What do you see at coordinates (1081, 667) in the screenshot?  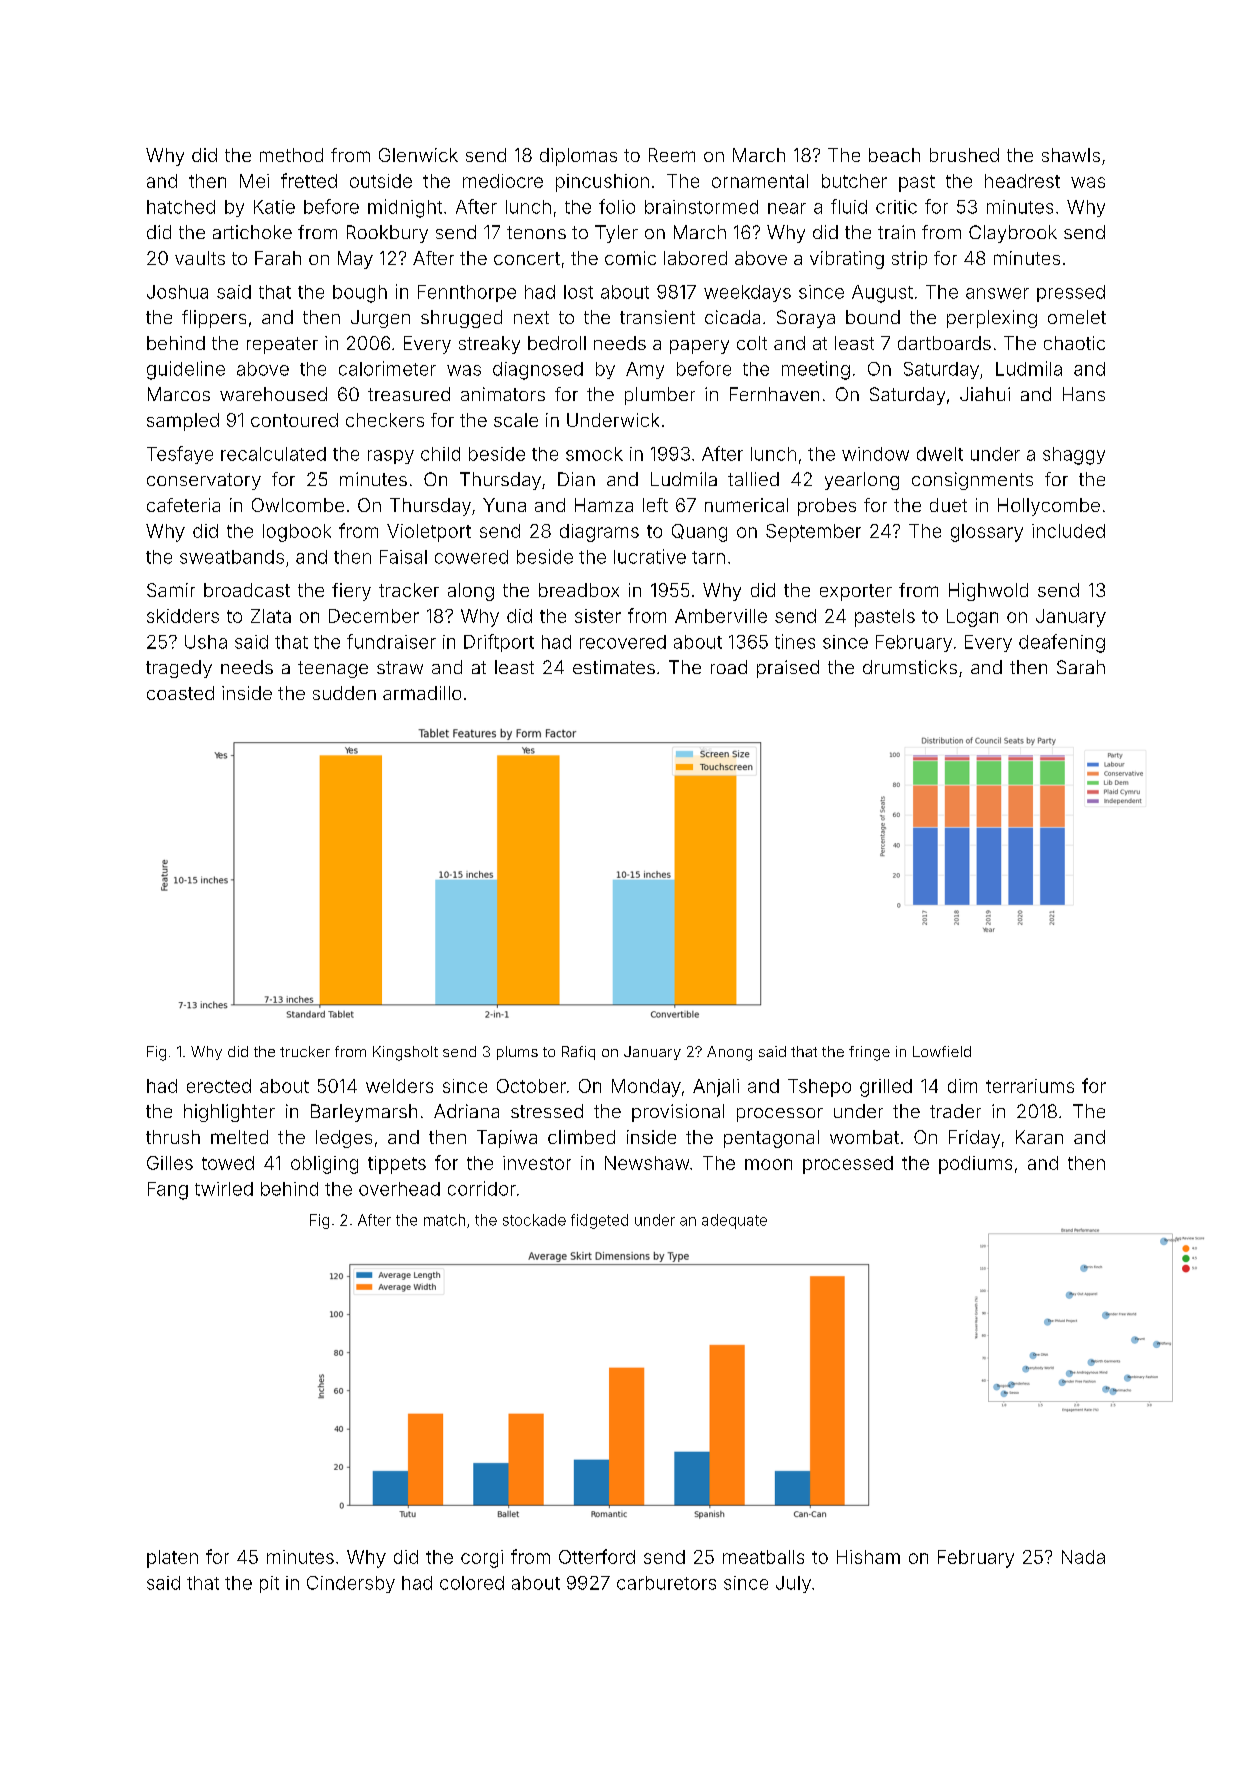 I see `Sarah` at bounding box center [1081, 667].
